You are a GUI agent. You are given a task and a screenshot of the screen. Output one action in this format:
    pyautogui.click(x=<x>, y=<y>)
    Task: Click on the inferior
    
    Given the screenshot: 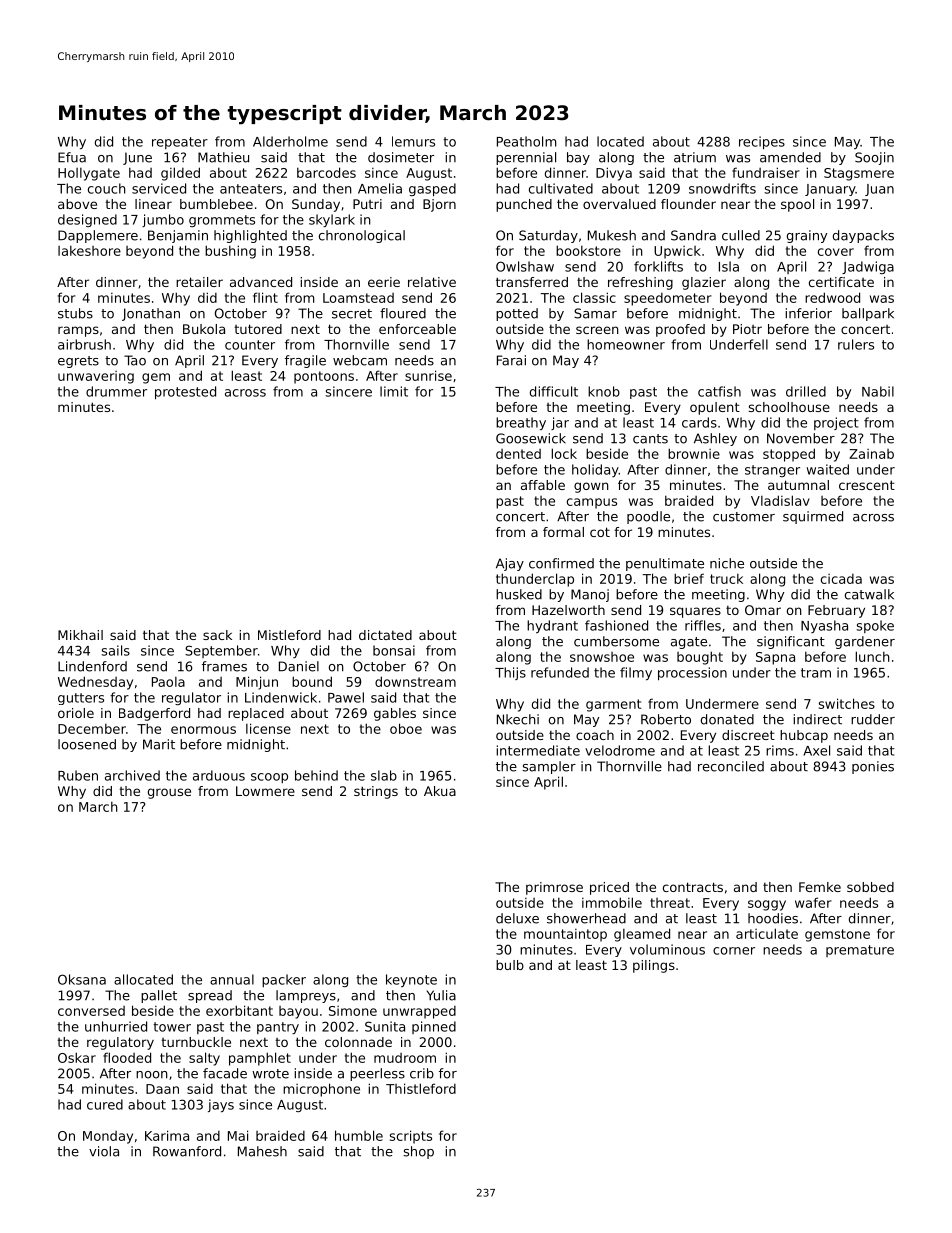 What is the action you would take?
    pyautogui.click(x=808, y=313)
